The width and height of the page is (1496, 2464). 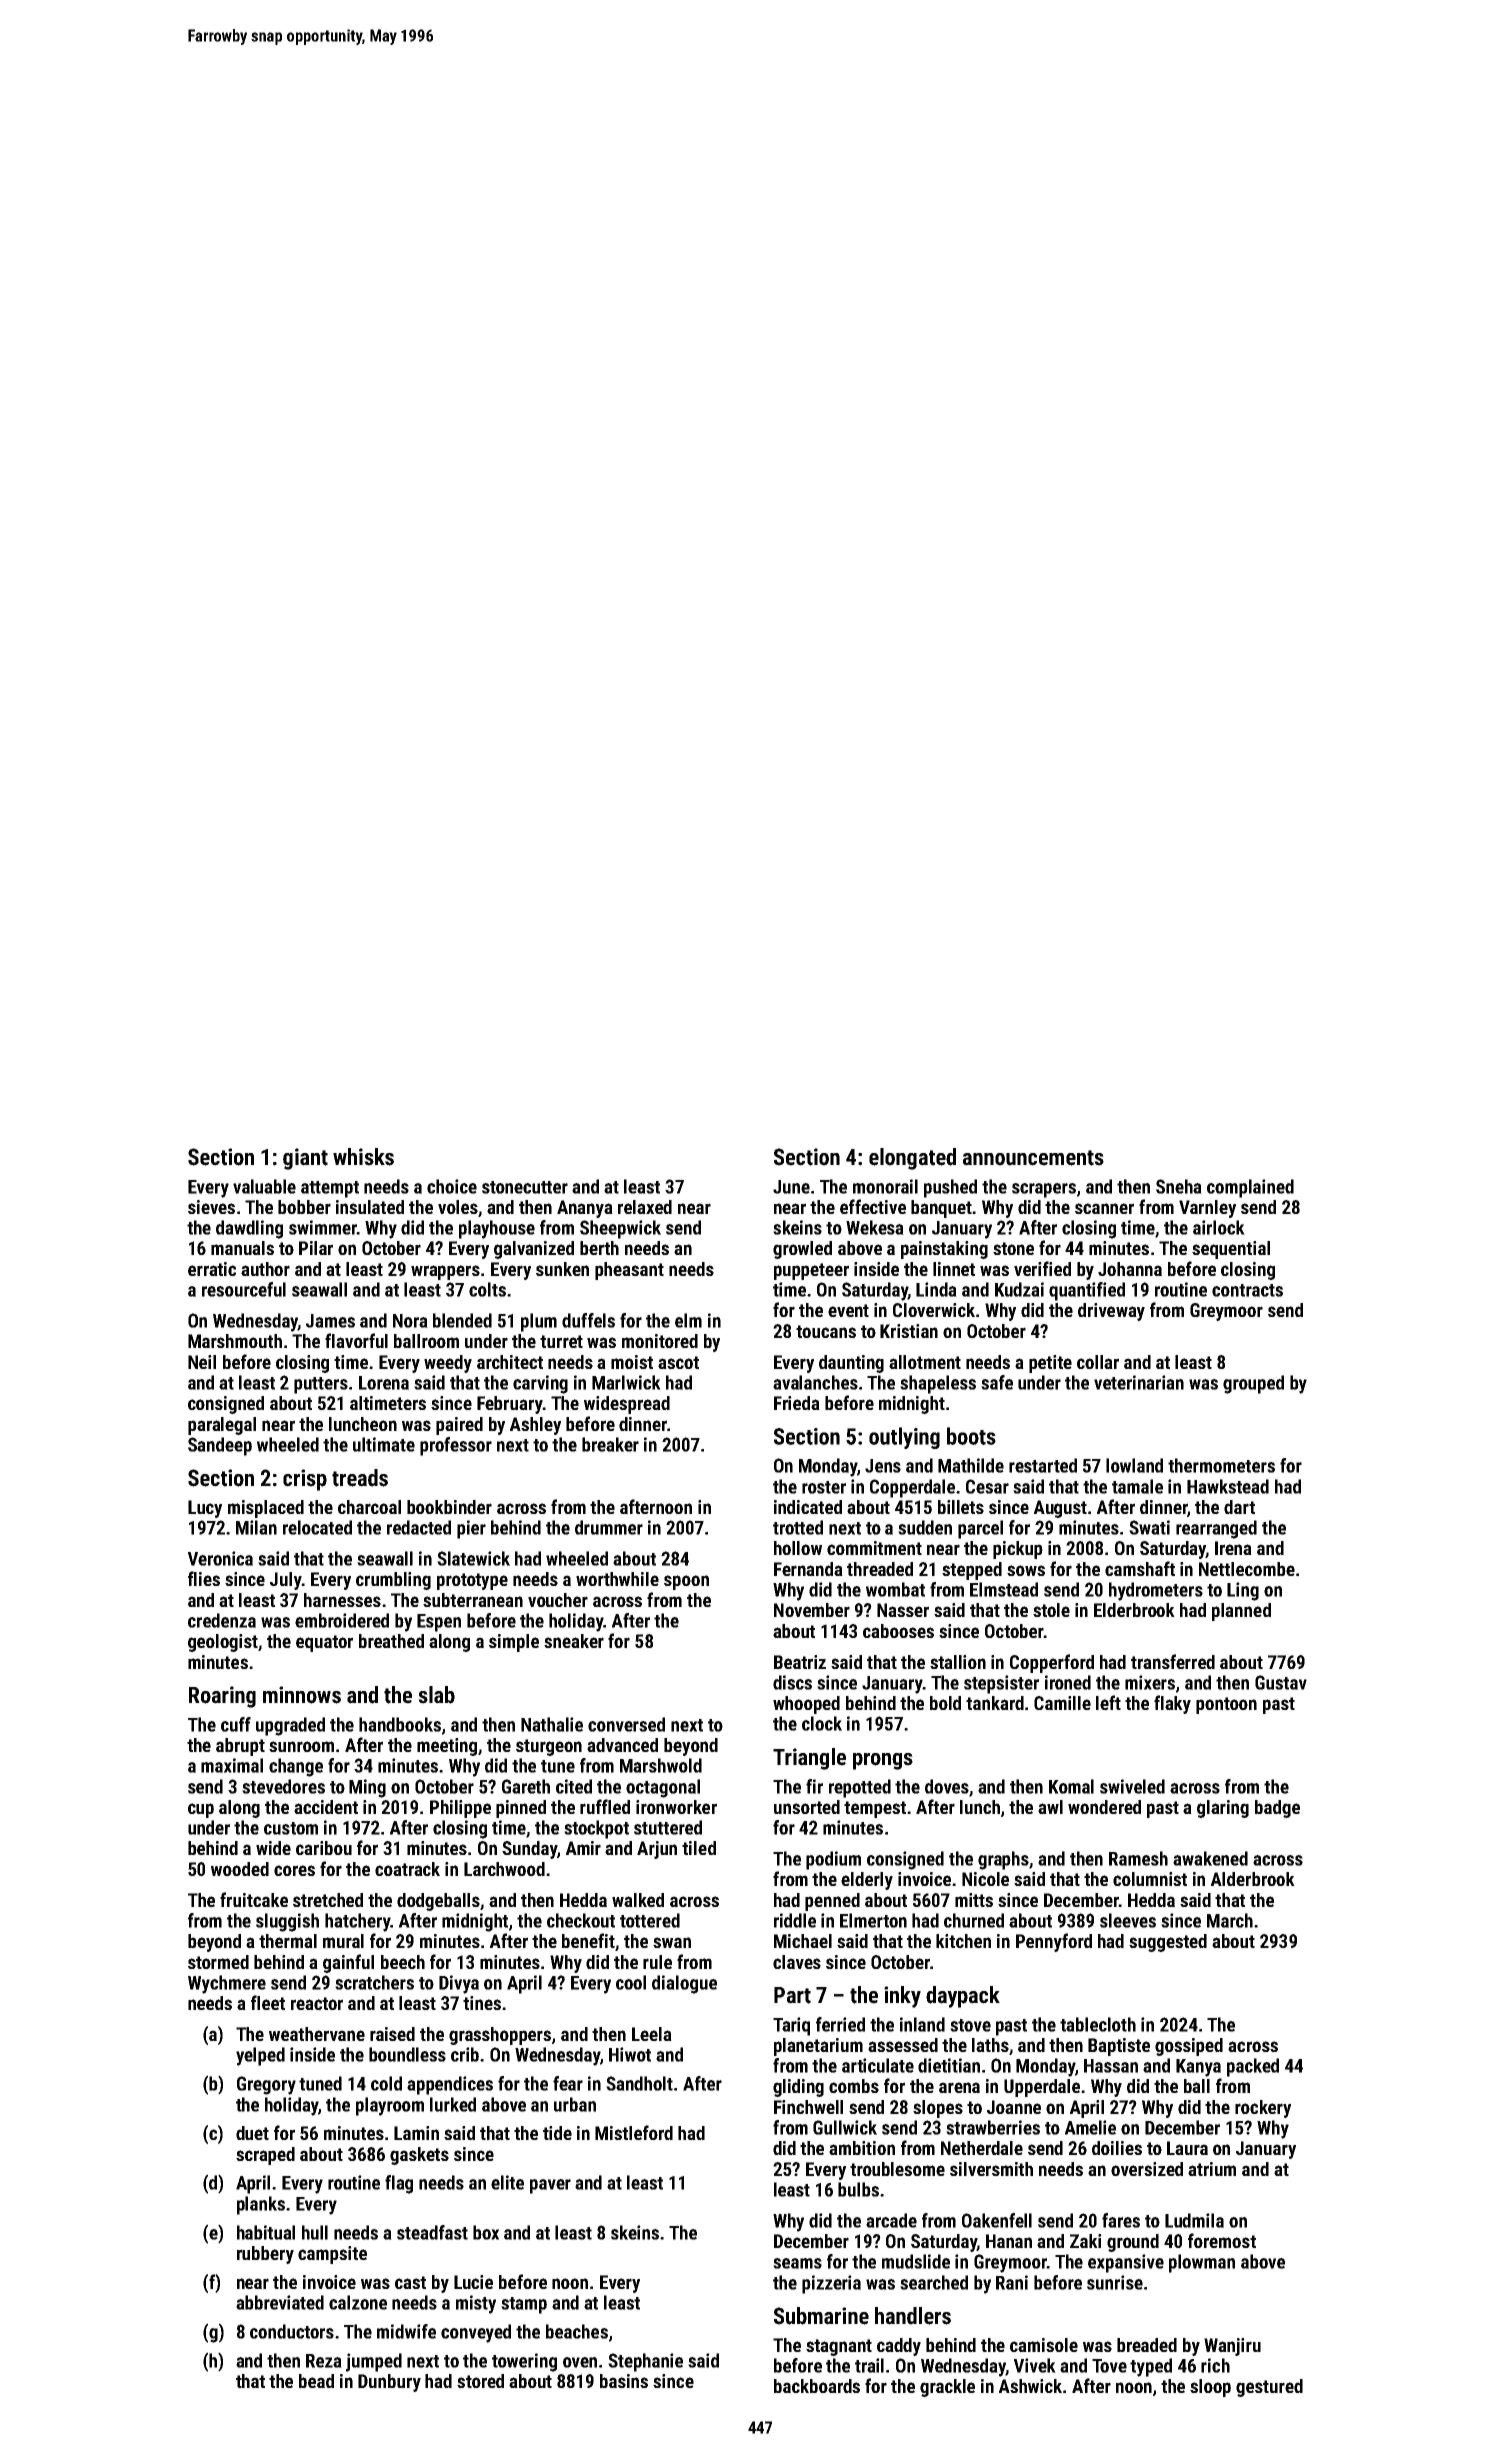 I want to click on Swati, so click(x=1149, y=1527).
